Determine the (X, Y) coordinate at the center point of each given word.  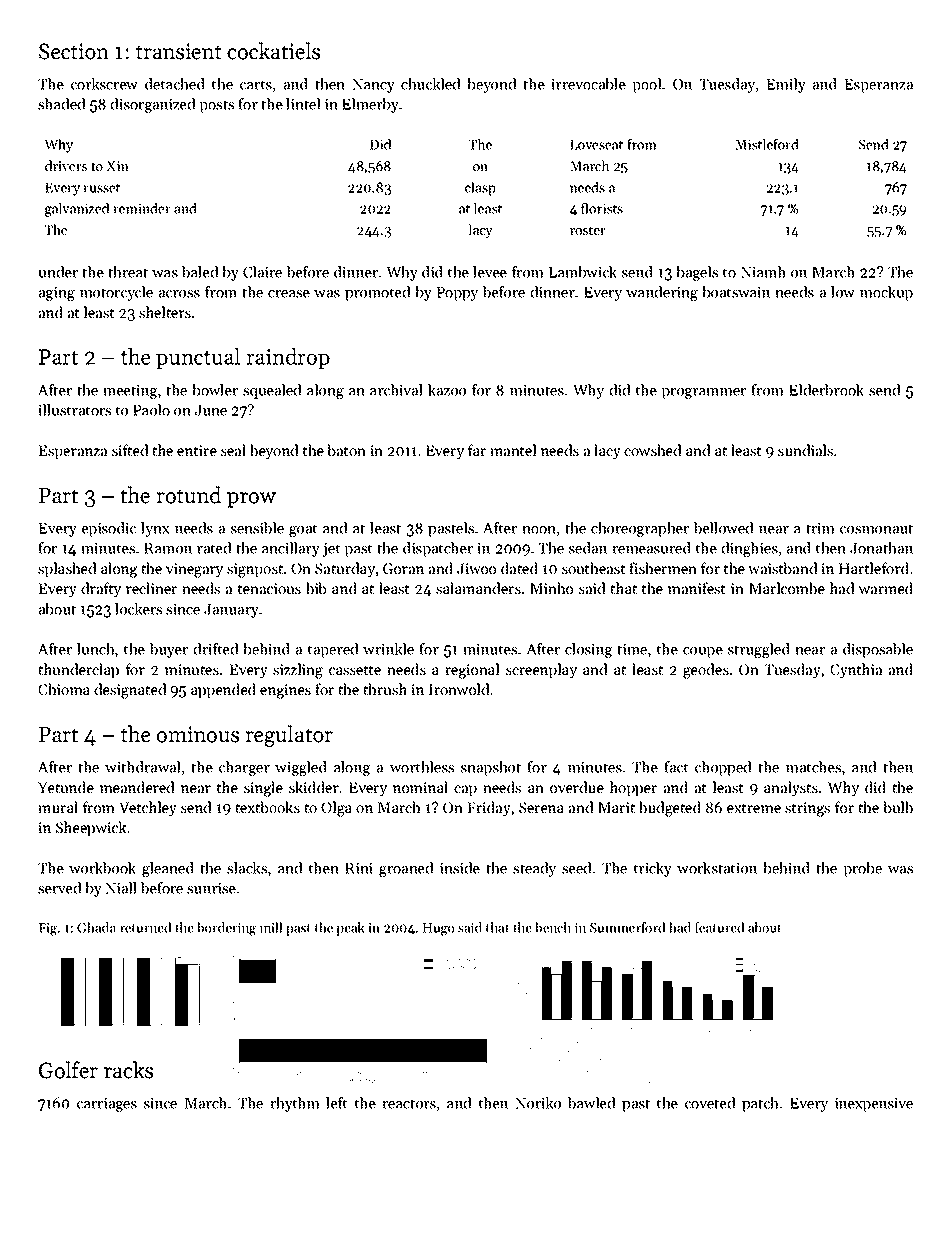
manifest (697, 588)
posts (216, 106)
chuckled (430, 84)
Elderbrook (826, 390)
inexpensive (874, 1105)
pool (646, 85)
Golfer (68, 1070)
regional (472, 671)
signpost (255, 570)
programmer (703, 393)
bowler (215, 390)
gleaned (168, 869)
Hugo (439, 929)
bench (553, 927)
